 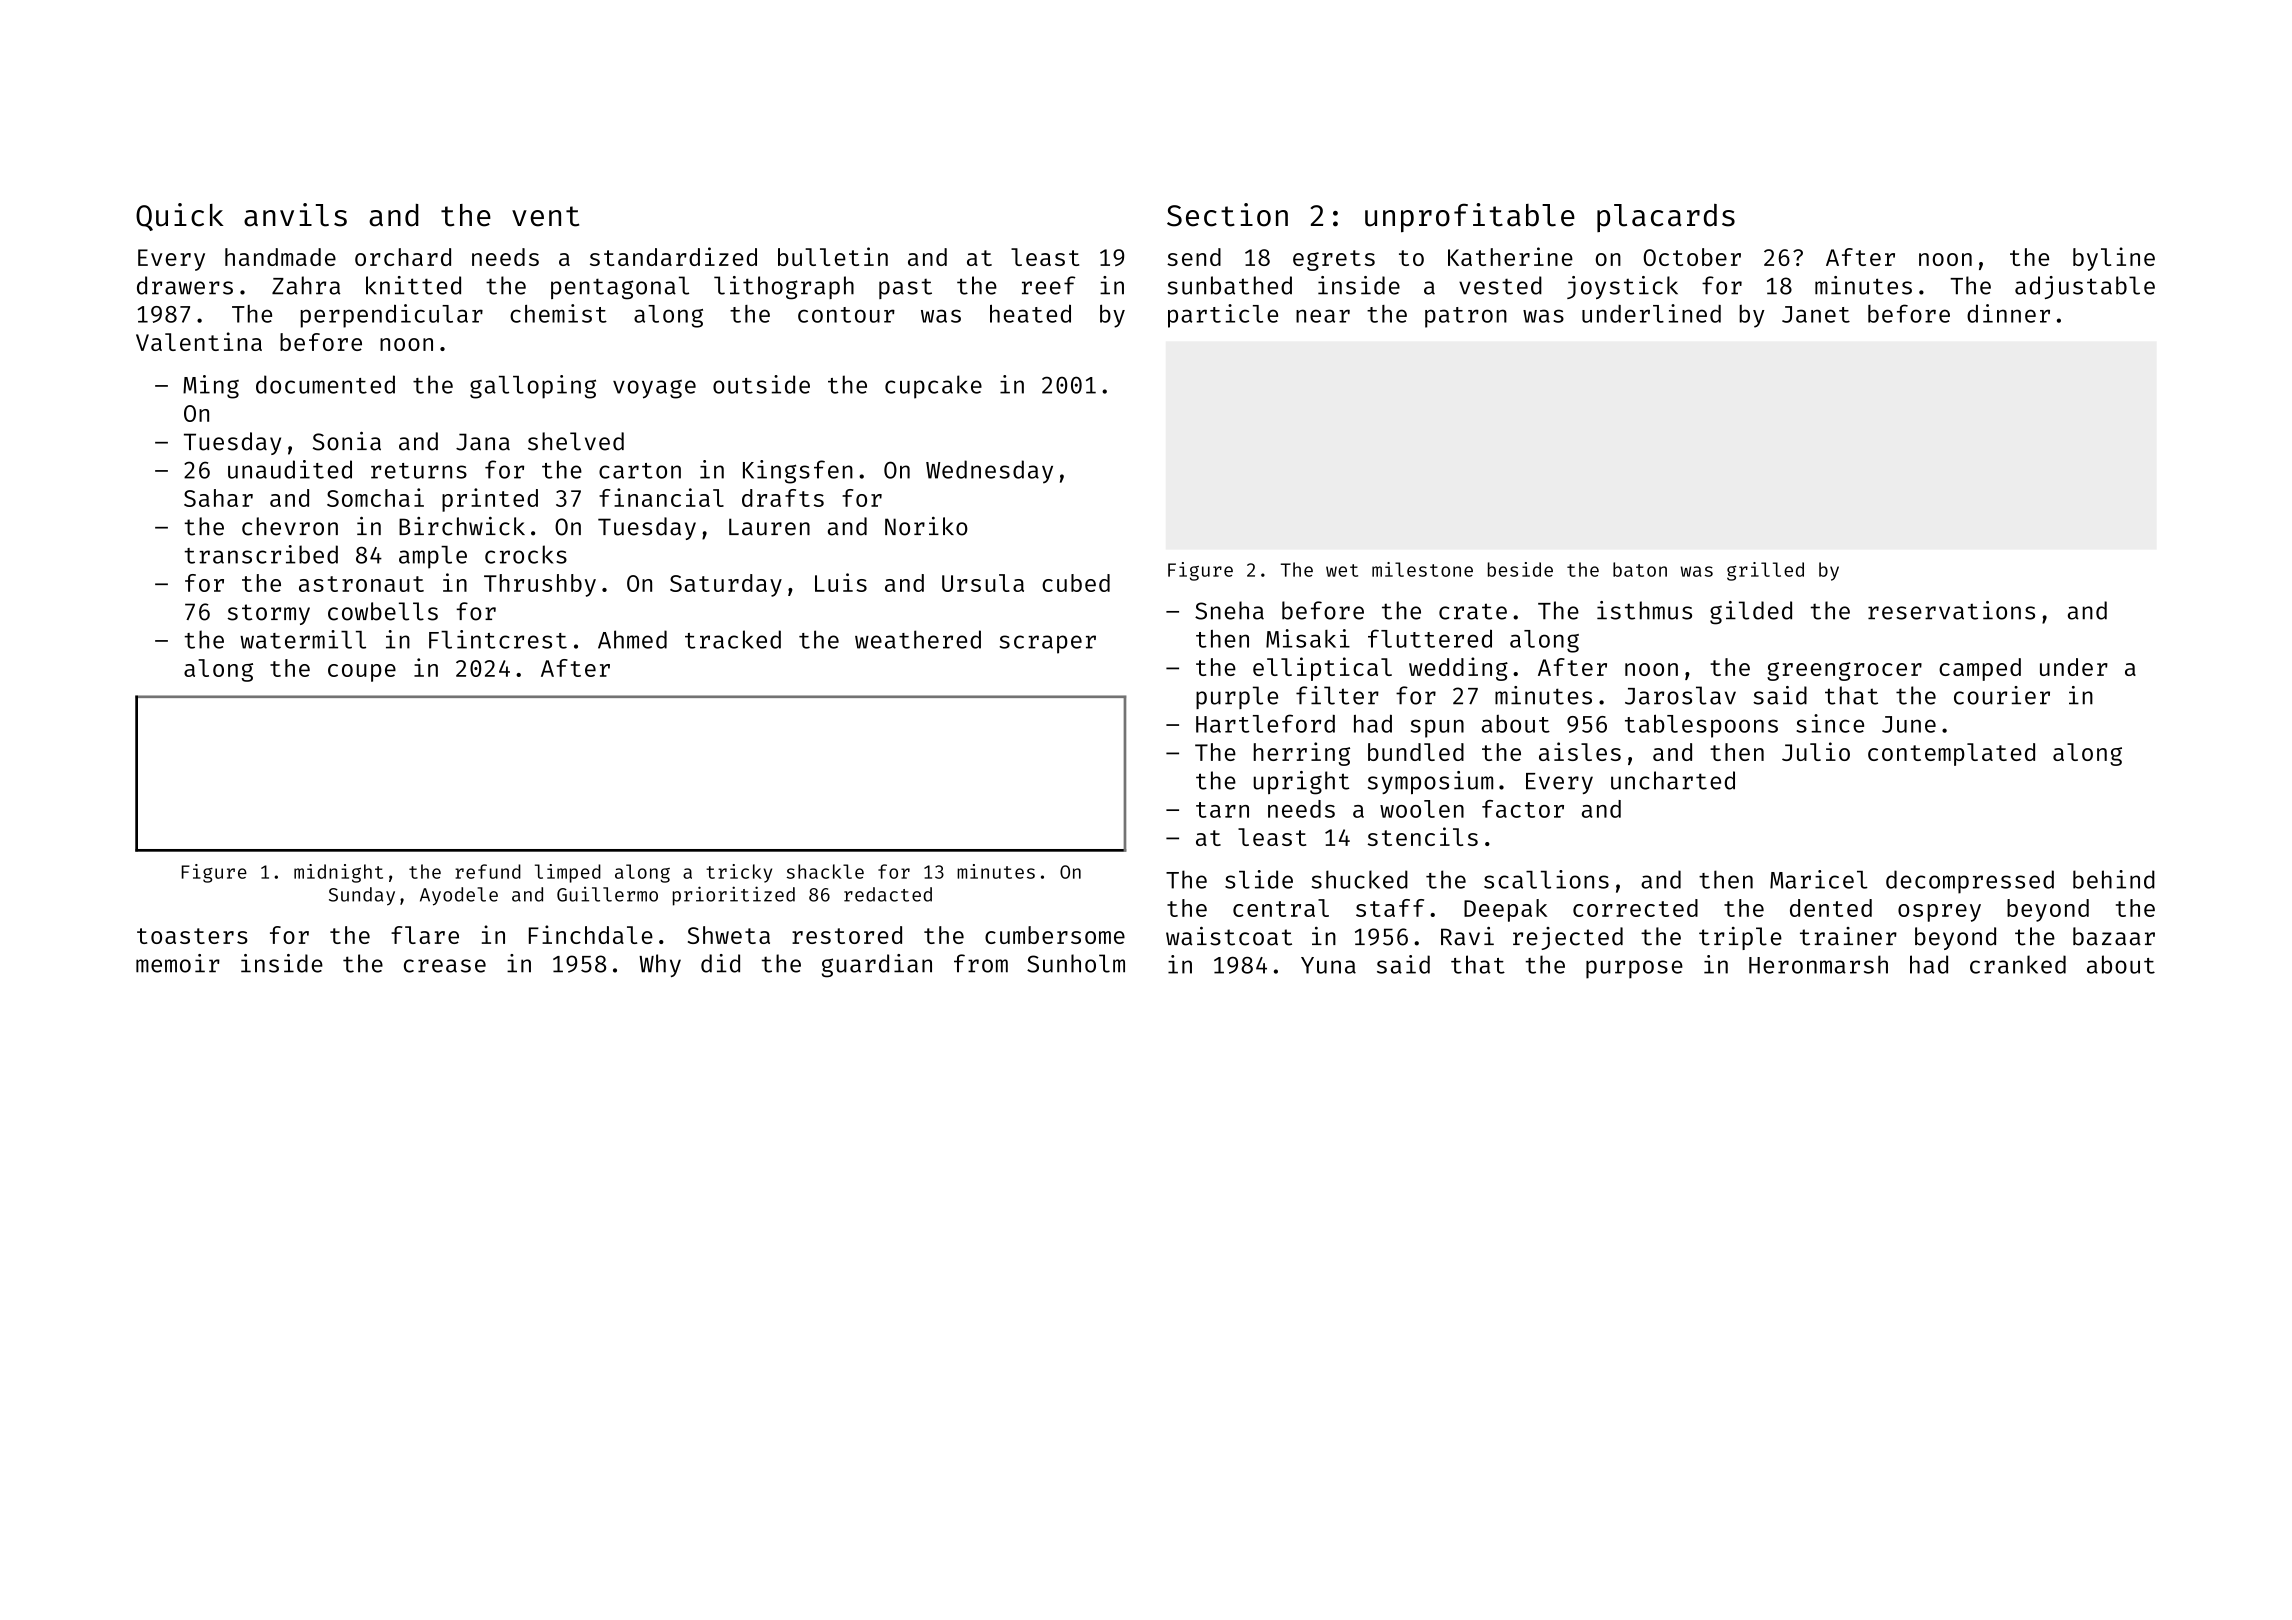 I want to click on Sonia, so click(x=347, y=441).
